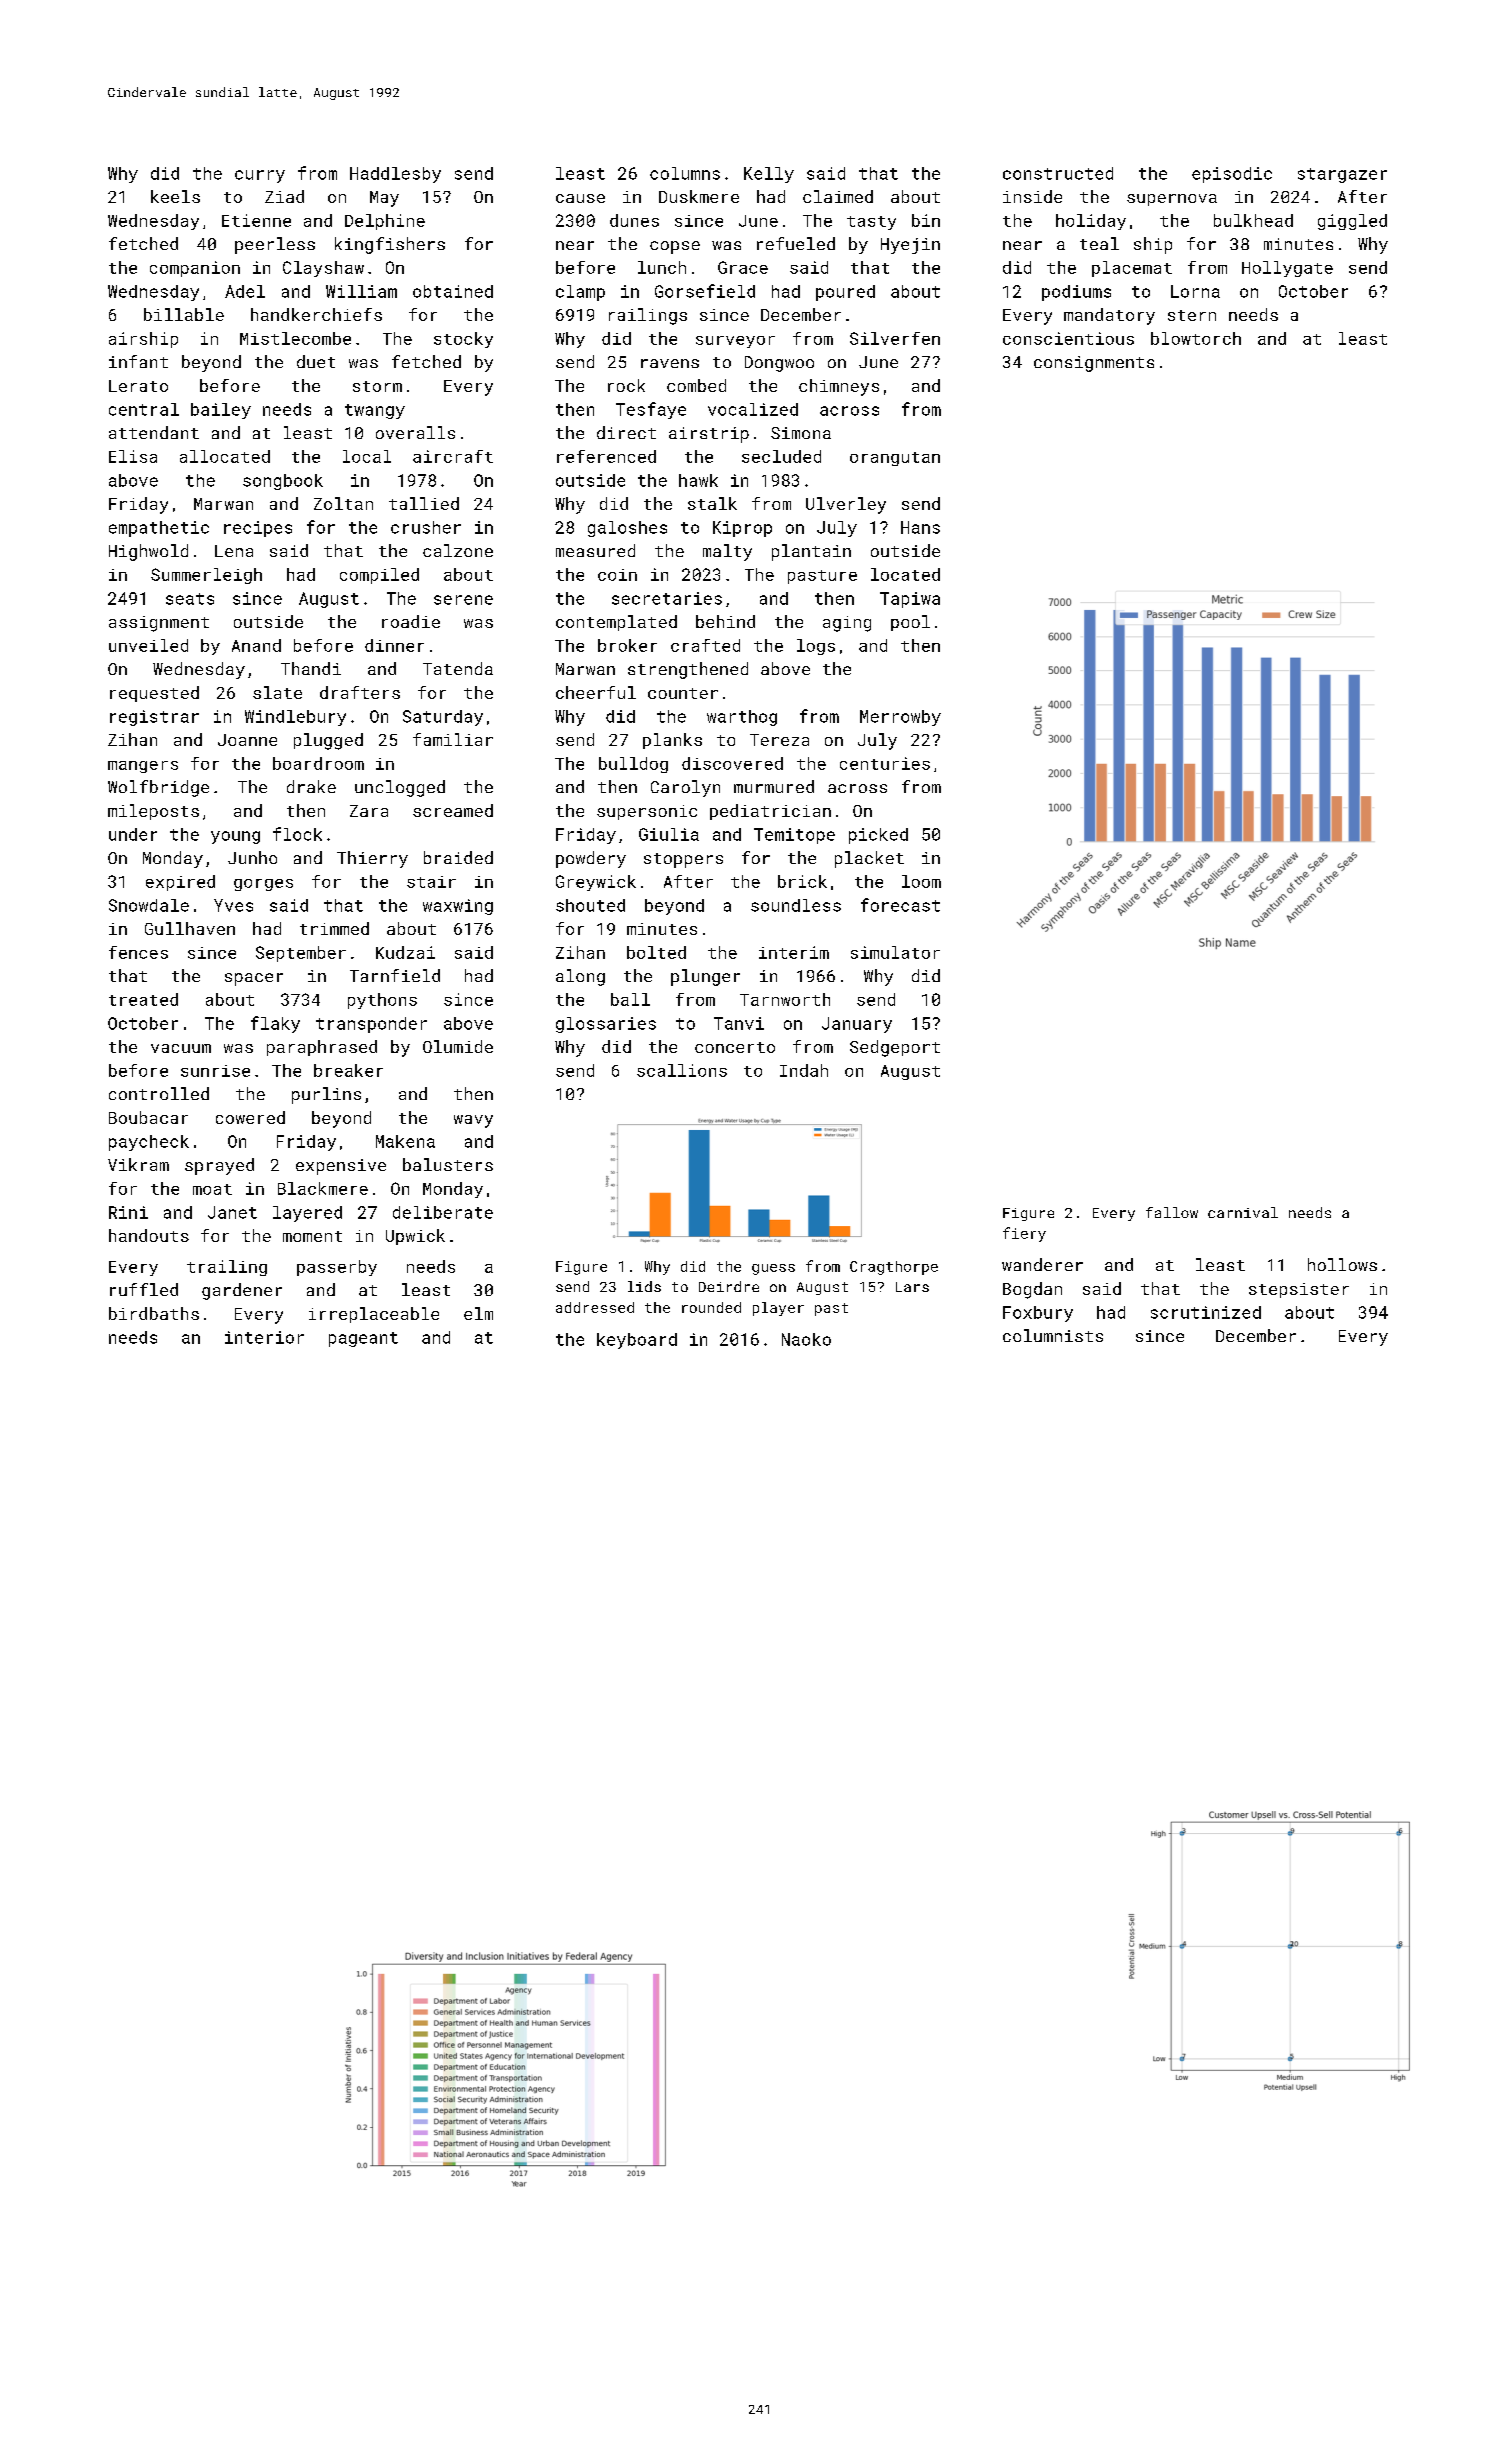  I want to click on consignments, so click(1094, 364).
